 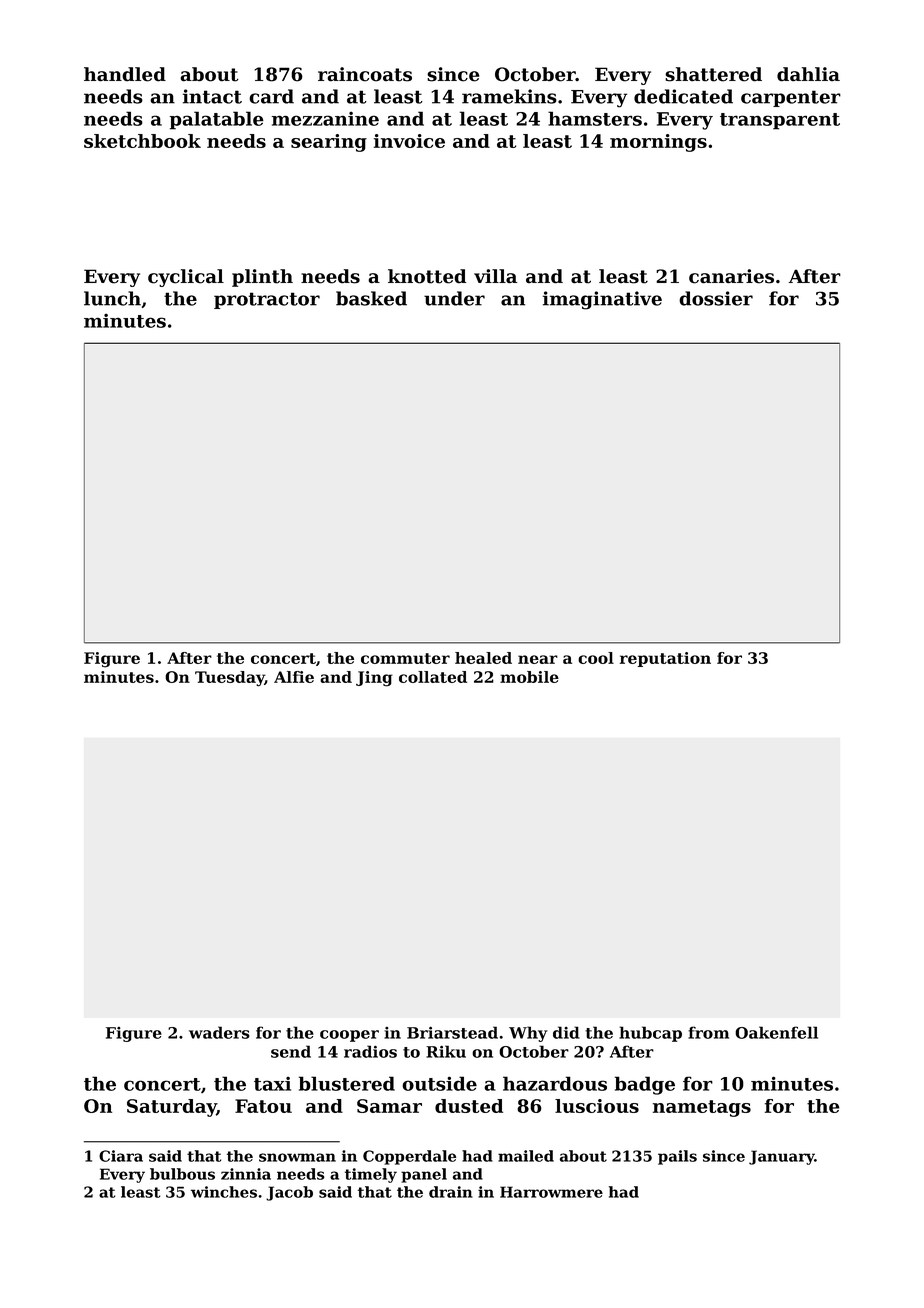 What do you see at coordinates (483, 658) in the page?
I see `healed` at bounding box center [483, 658].
